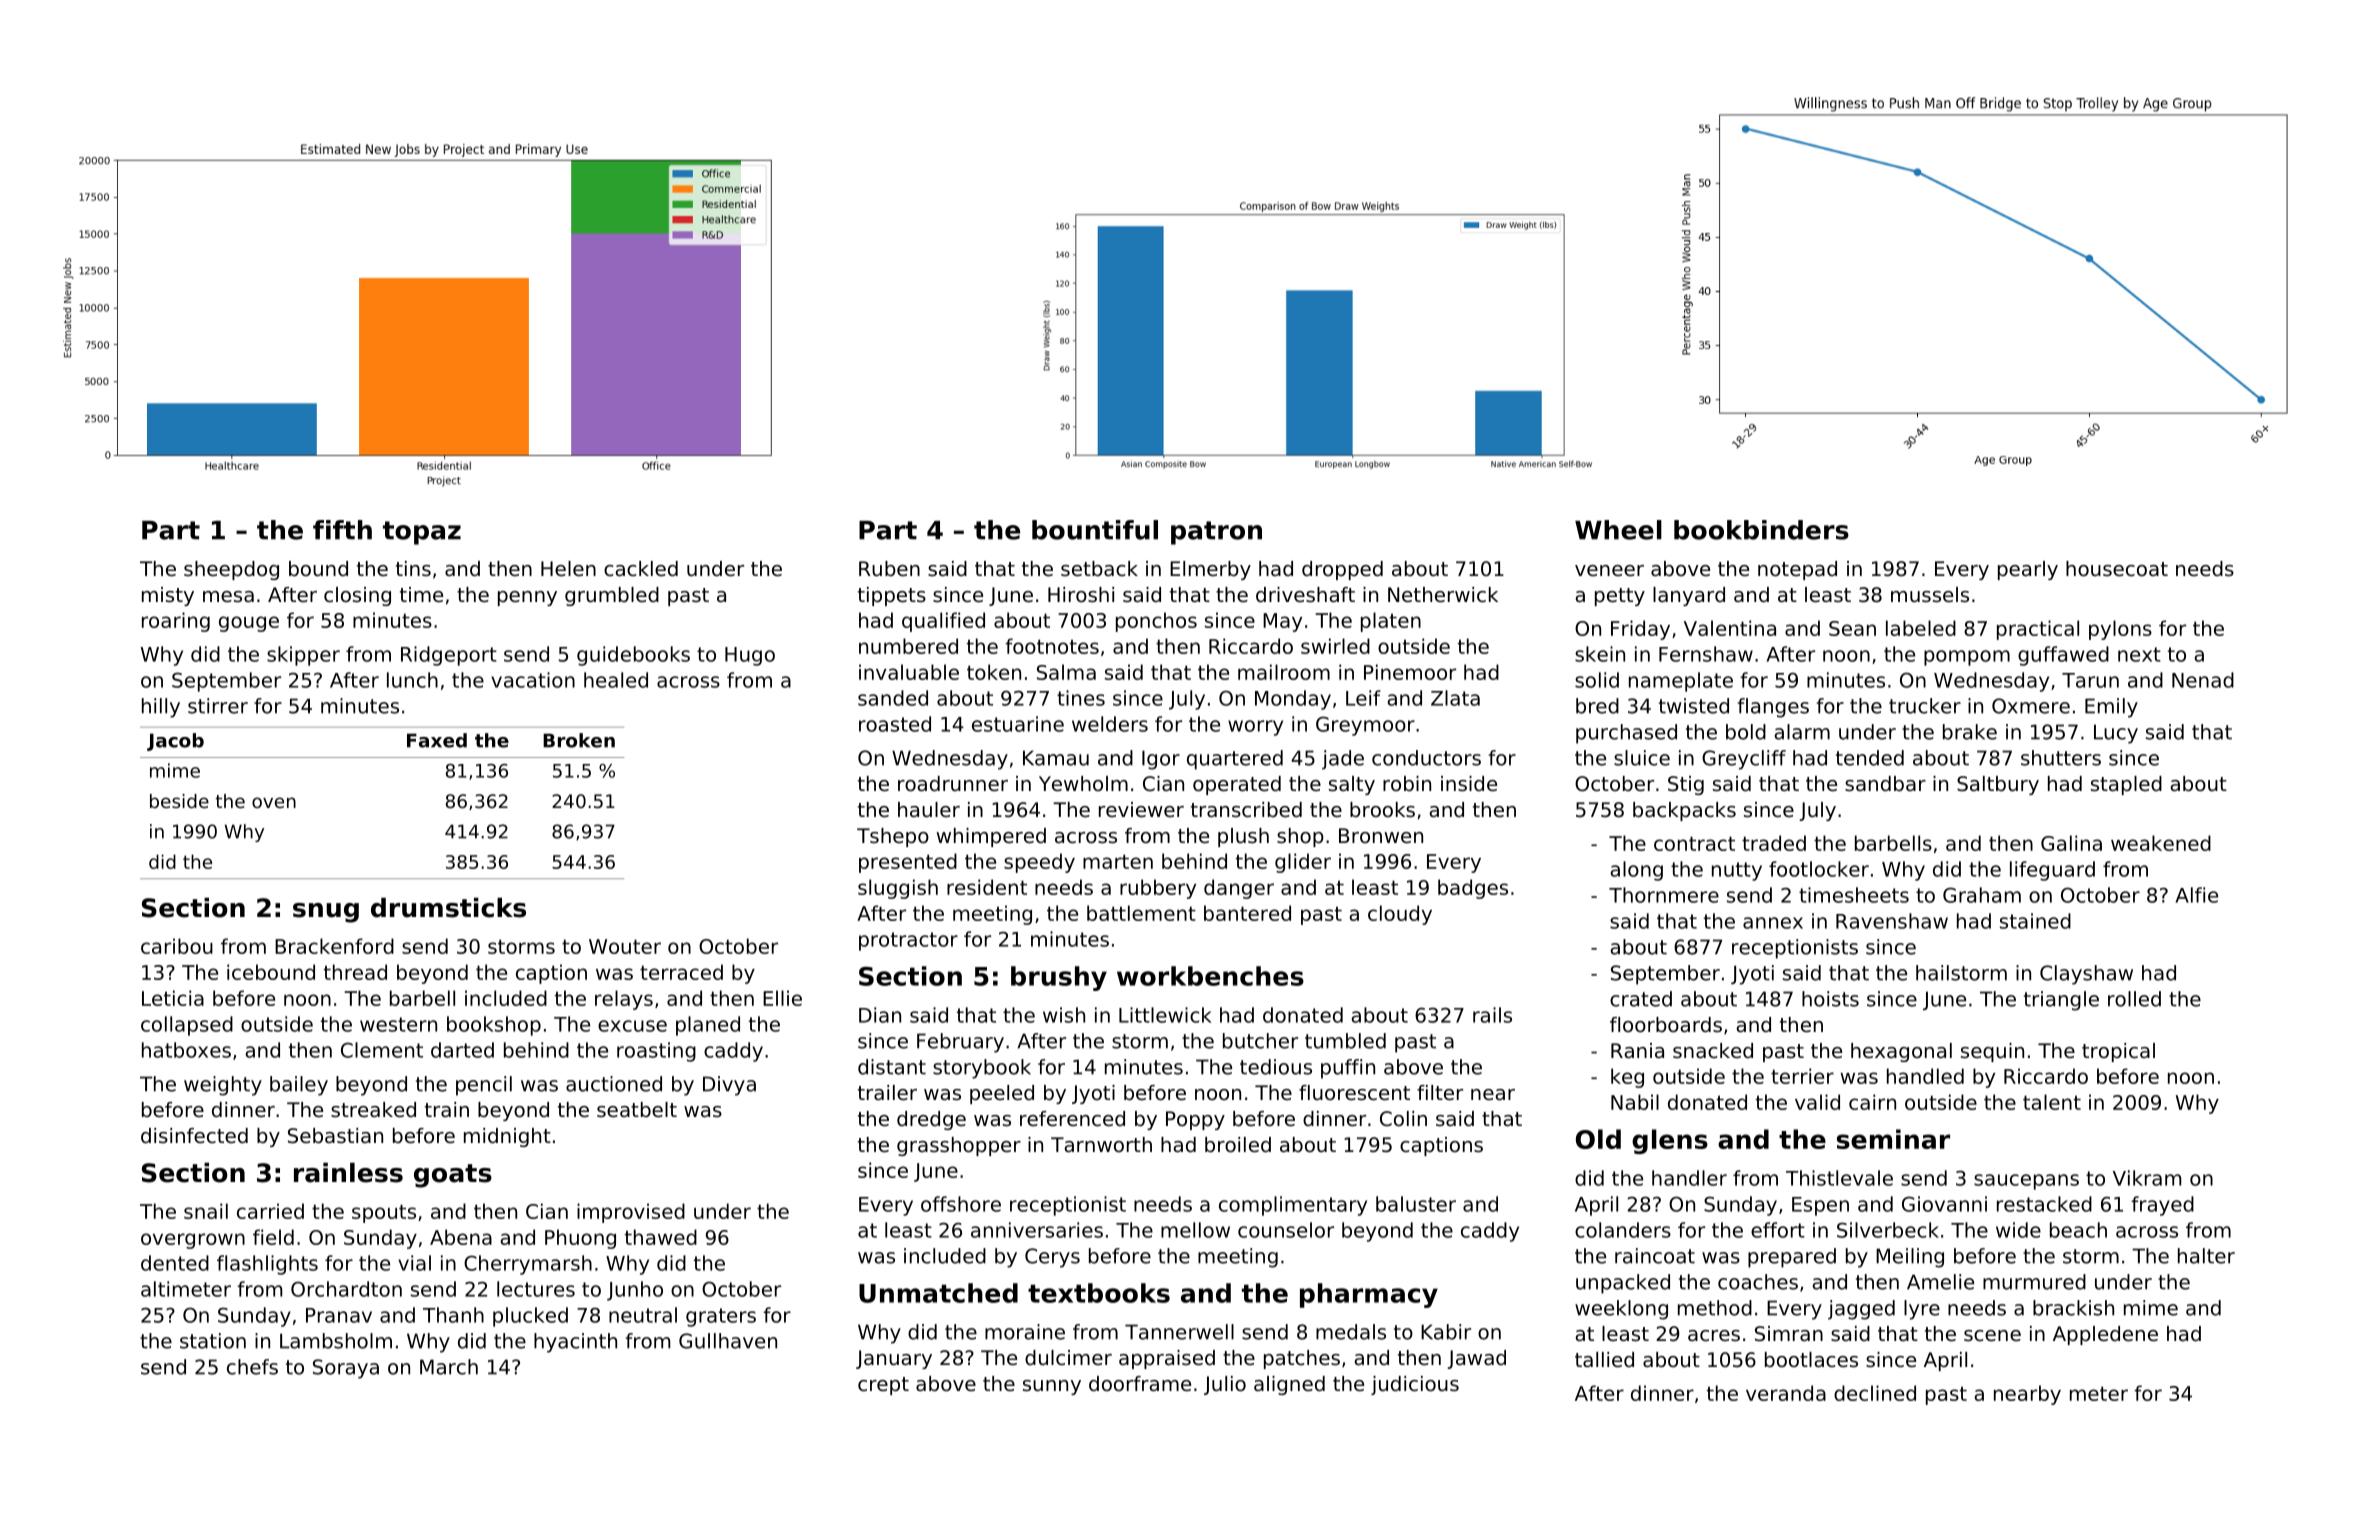 The image size is (2380, 1540). I want to click on footlocker, so click(1819, 869).
